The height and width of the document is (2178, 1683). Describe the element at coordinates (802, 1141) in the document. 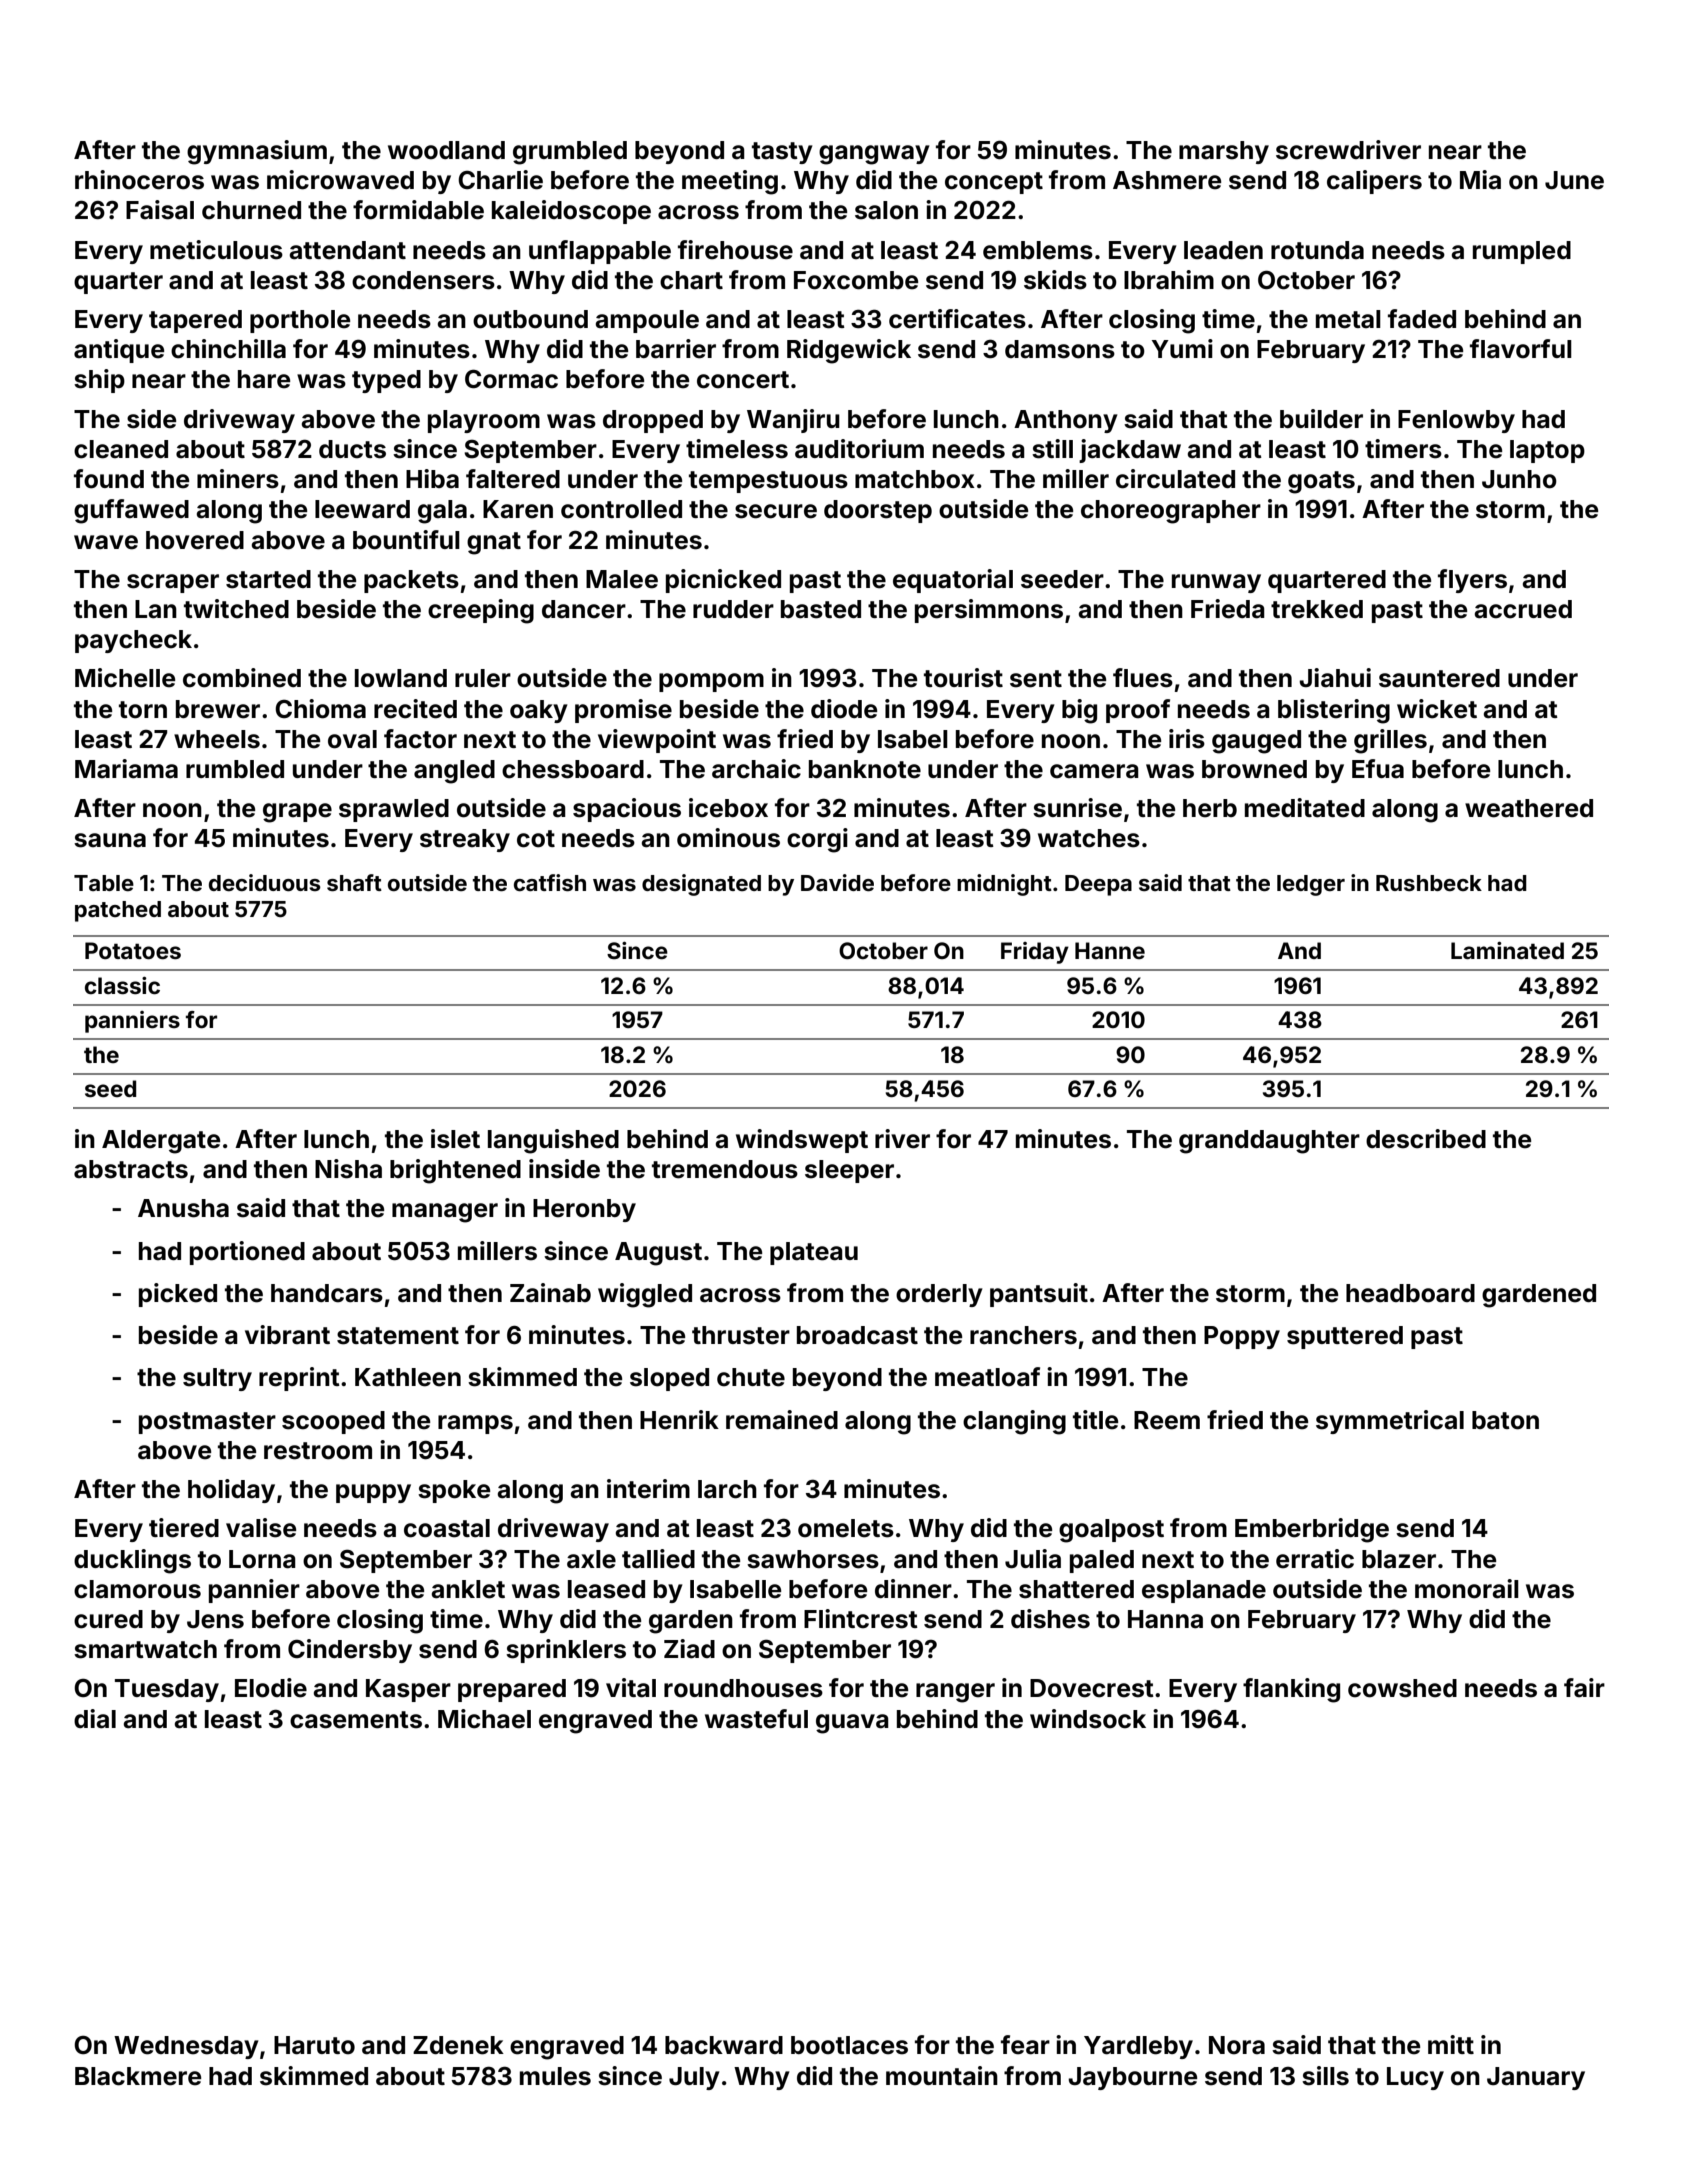

I see `windswept` at that location.
